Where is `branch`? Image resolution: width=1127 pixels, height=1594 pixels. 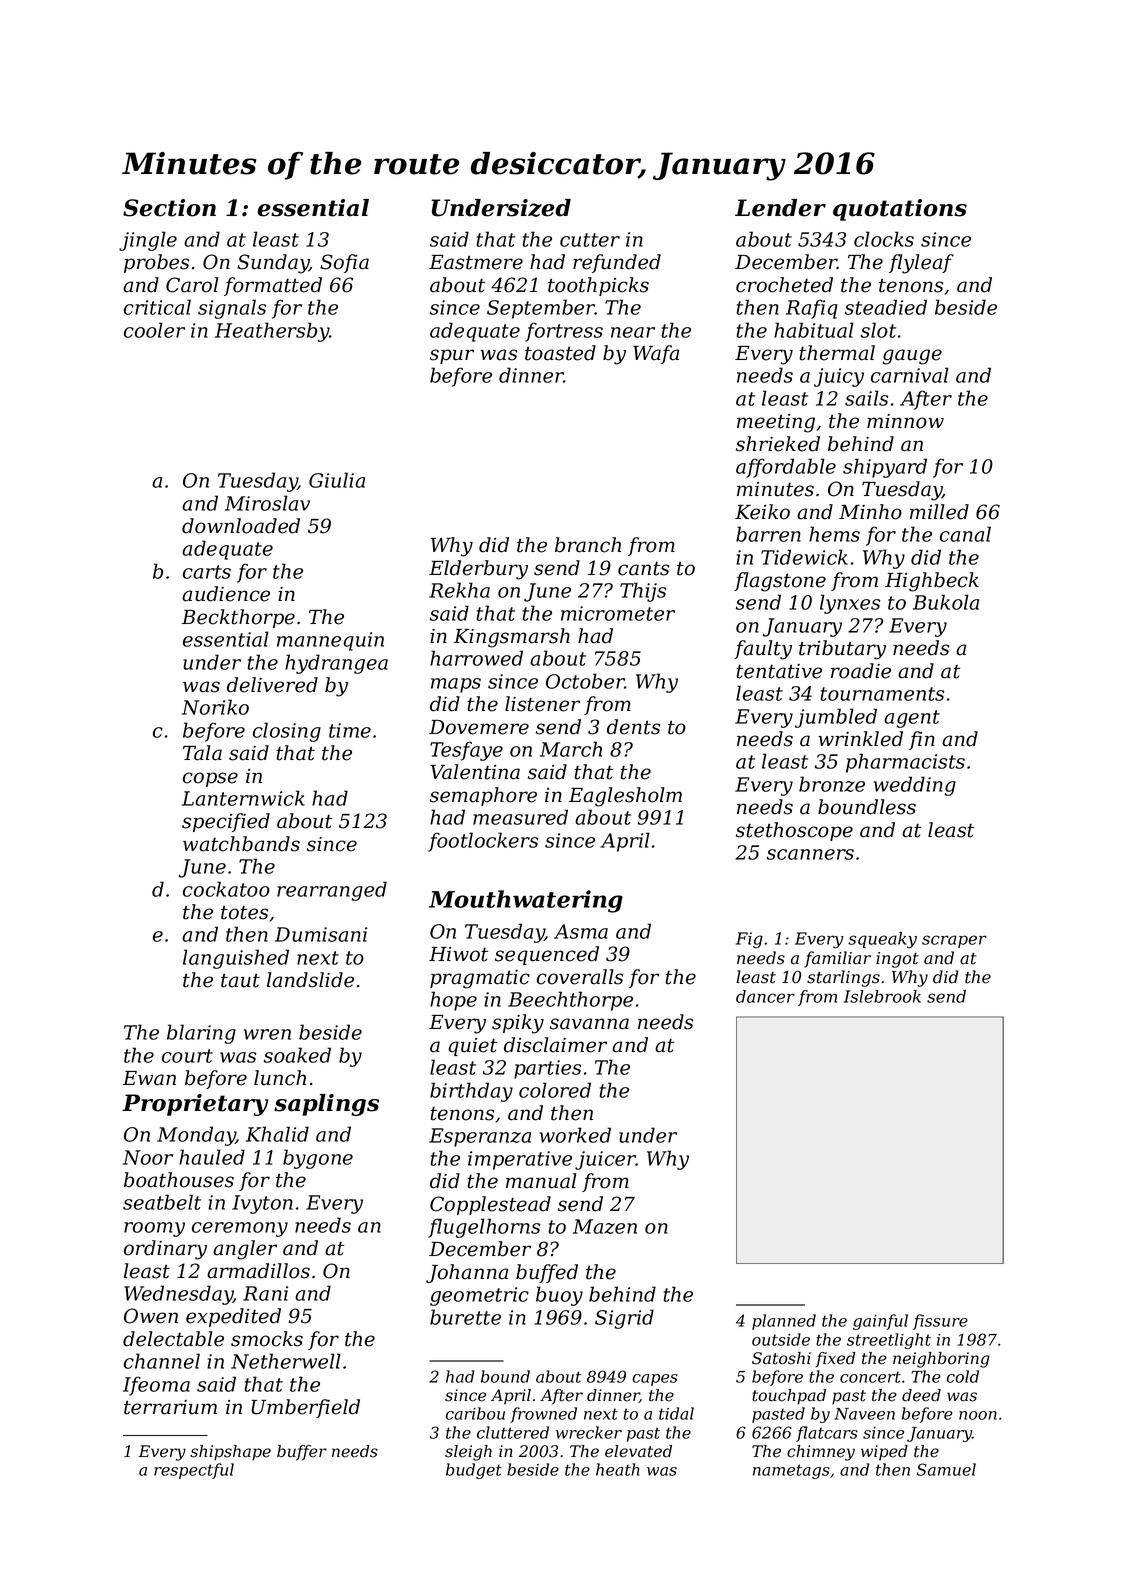
branch is located at coordinates (588, 545).
